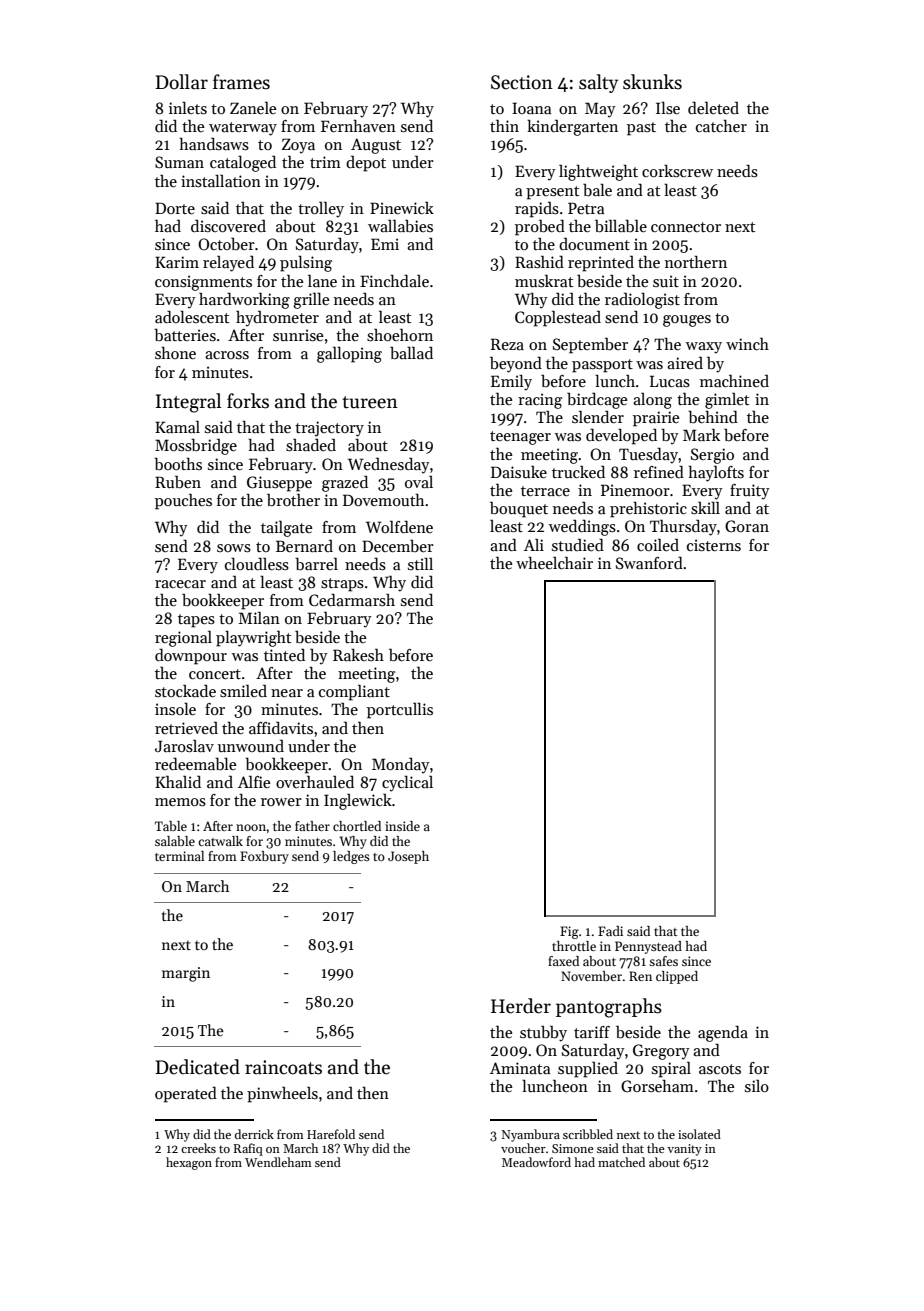 The height and width of the image is (1311, 924). Describe the element at coordinates (278, 1162) in the image. I see `Wendleham` at that location.
